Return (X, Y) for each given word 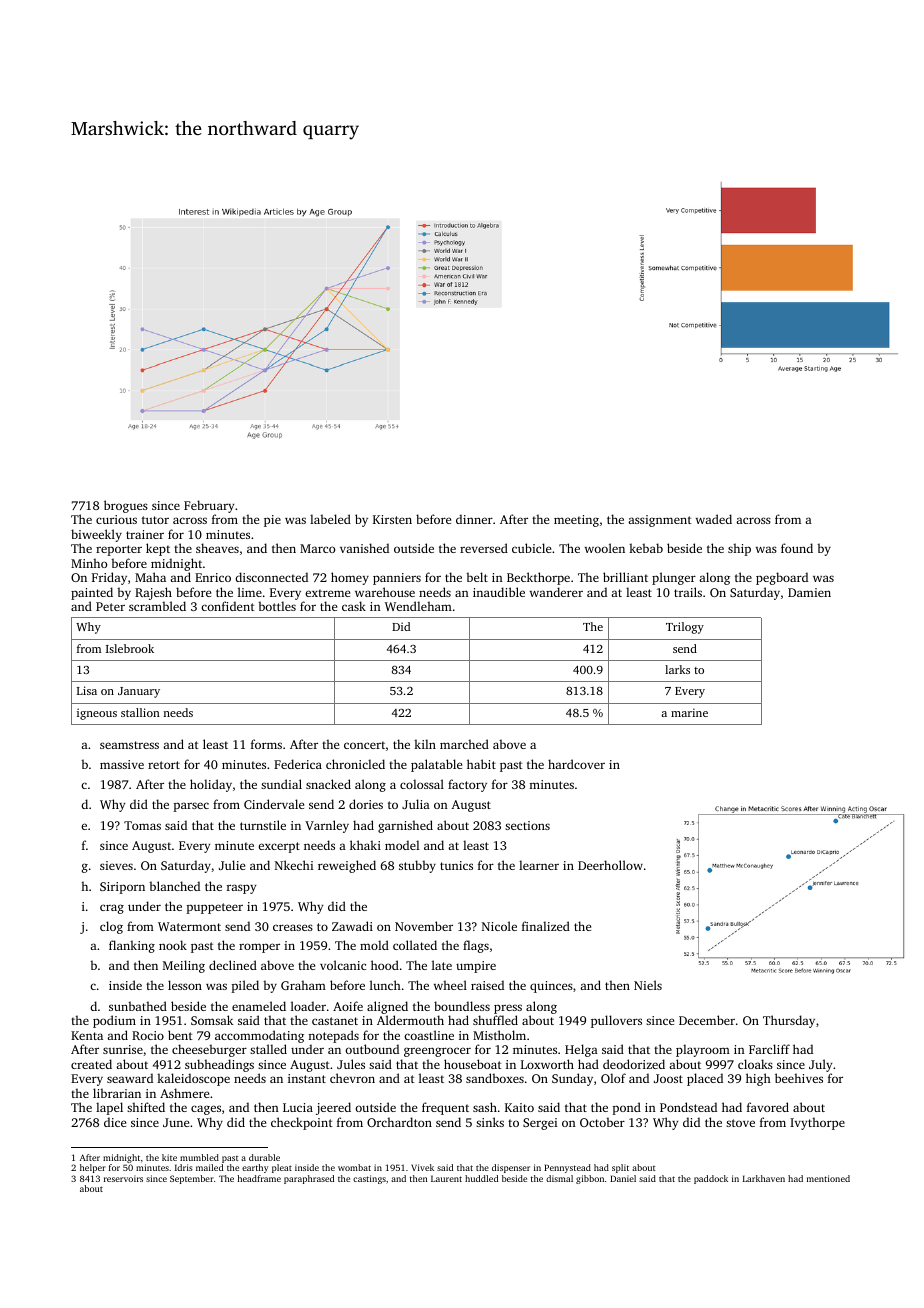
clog (111, 927)
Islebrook (130, 648)
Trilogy (685, 628)
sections (527, 825)
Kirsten (392, 519)
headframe (259, 1178)
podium (114, 1021)
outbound (372, 1049)
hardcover (576, 764)
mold (374, 945)
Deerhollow (610, 865)
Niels (648, 985)
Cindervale (274, 804)
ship (739, 549)
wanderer (556, 592)
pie (272, 521)
